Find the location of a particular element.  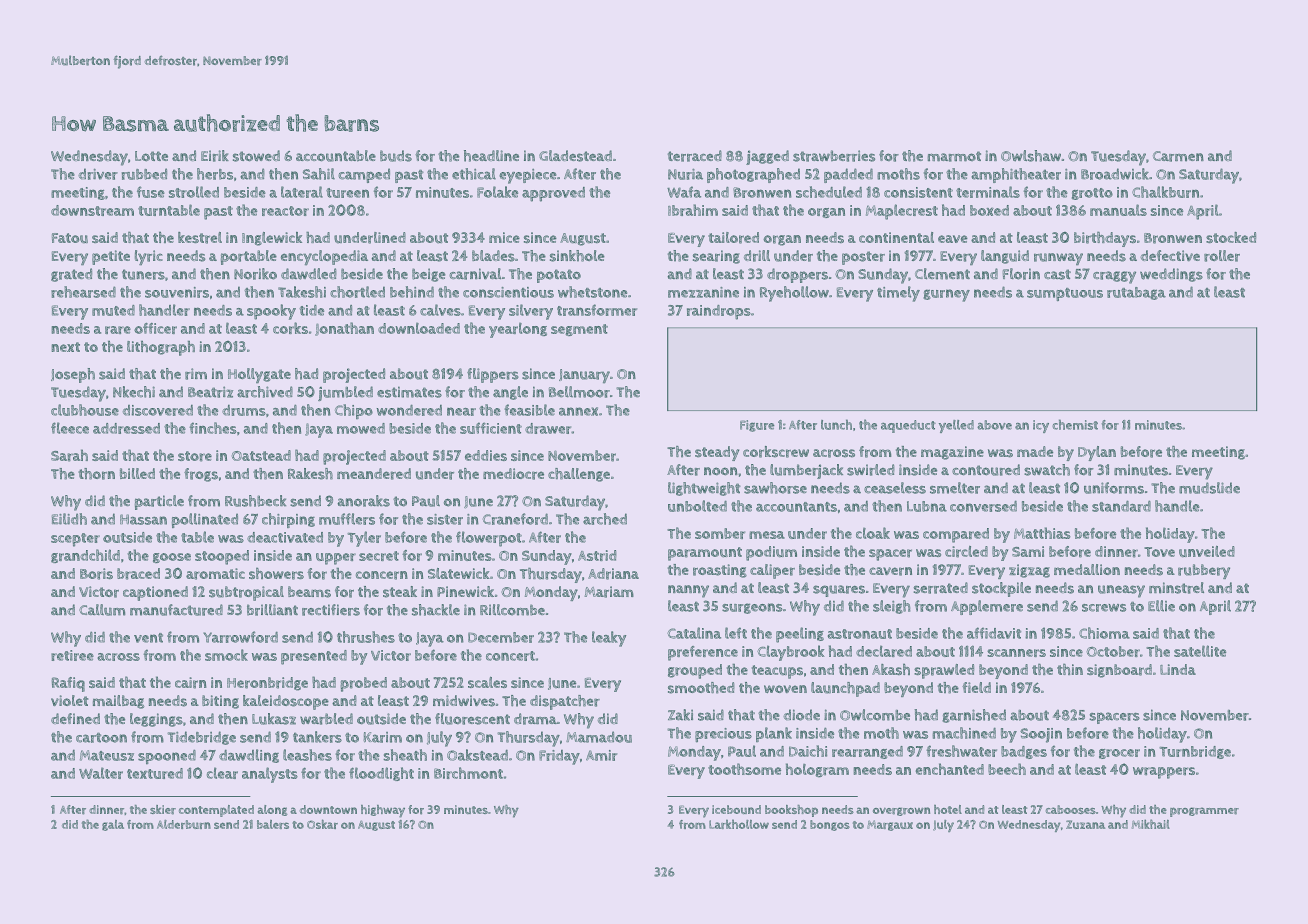

Lotte is located at coordinates (151, 156).
